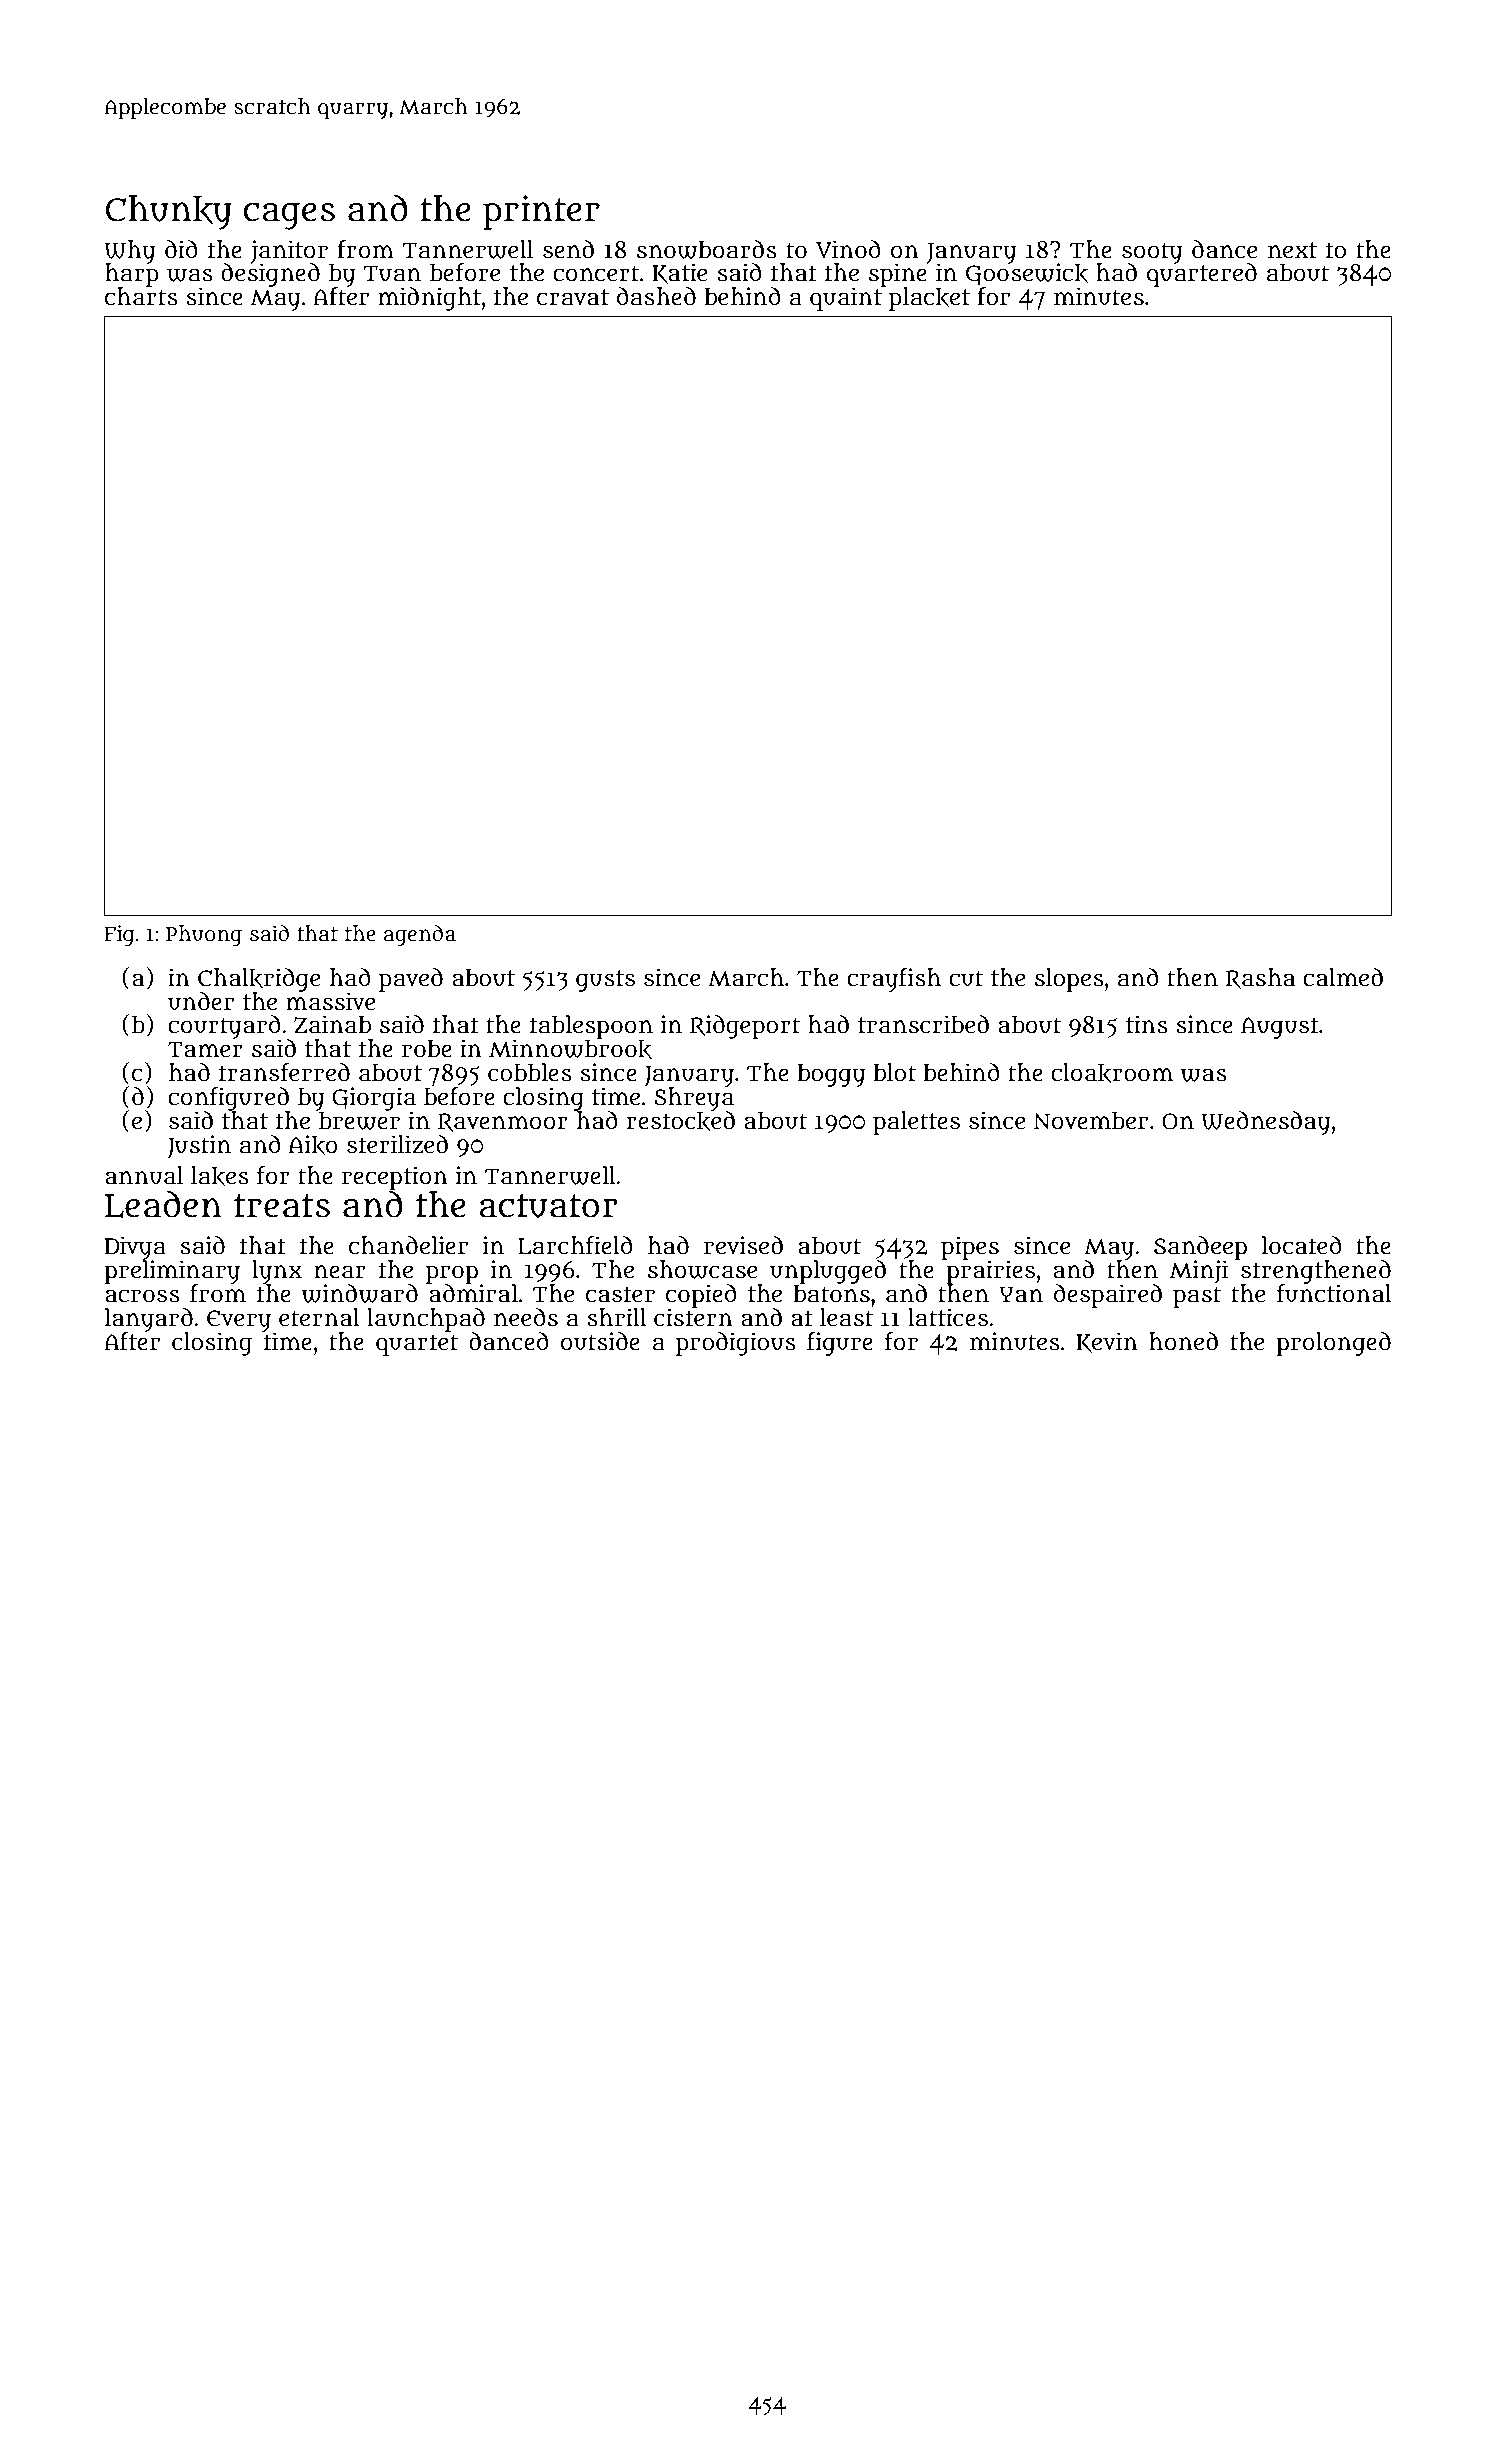 Image resolution: width=1496 pixels, height=2464 pixels. What do you see at coordinates (204, 935) in the screenshot?
I see `Phuong` at bounding box center [204, 935].
